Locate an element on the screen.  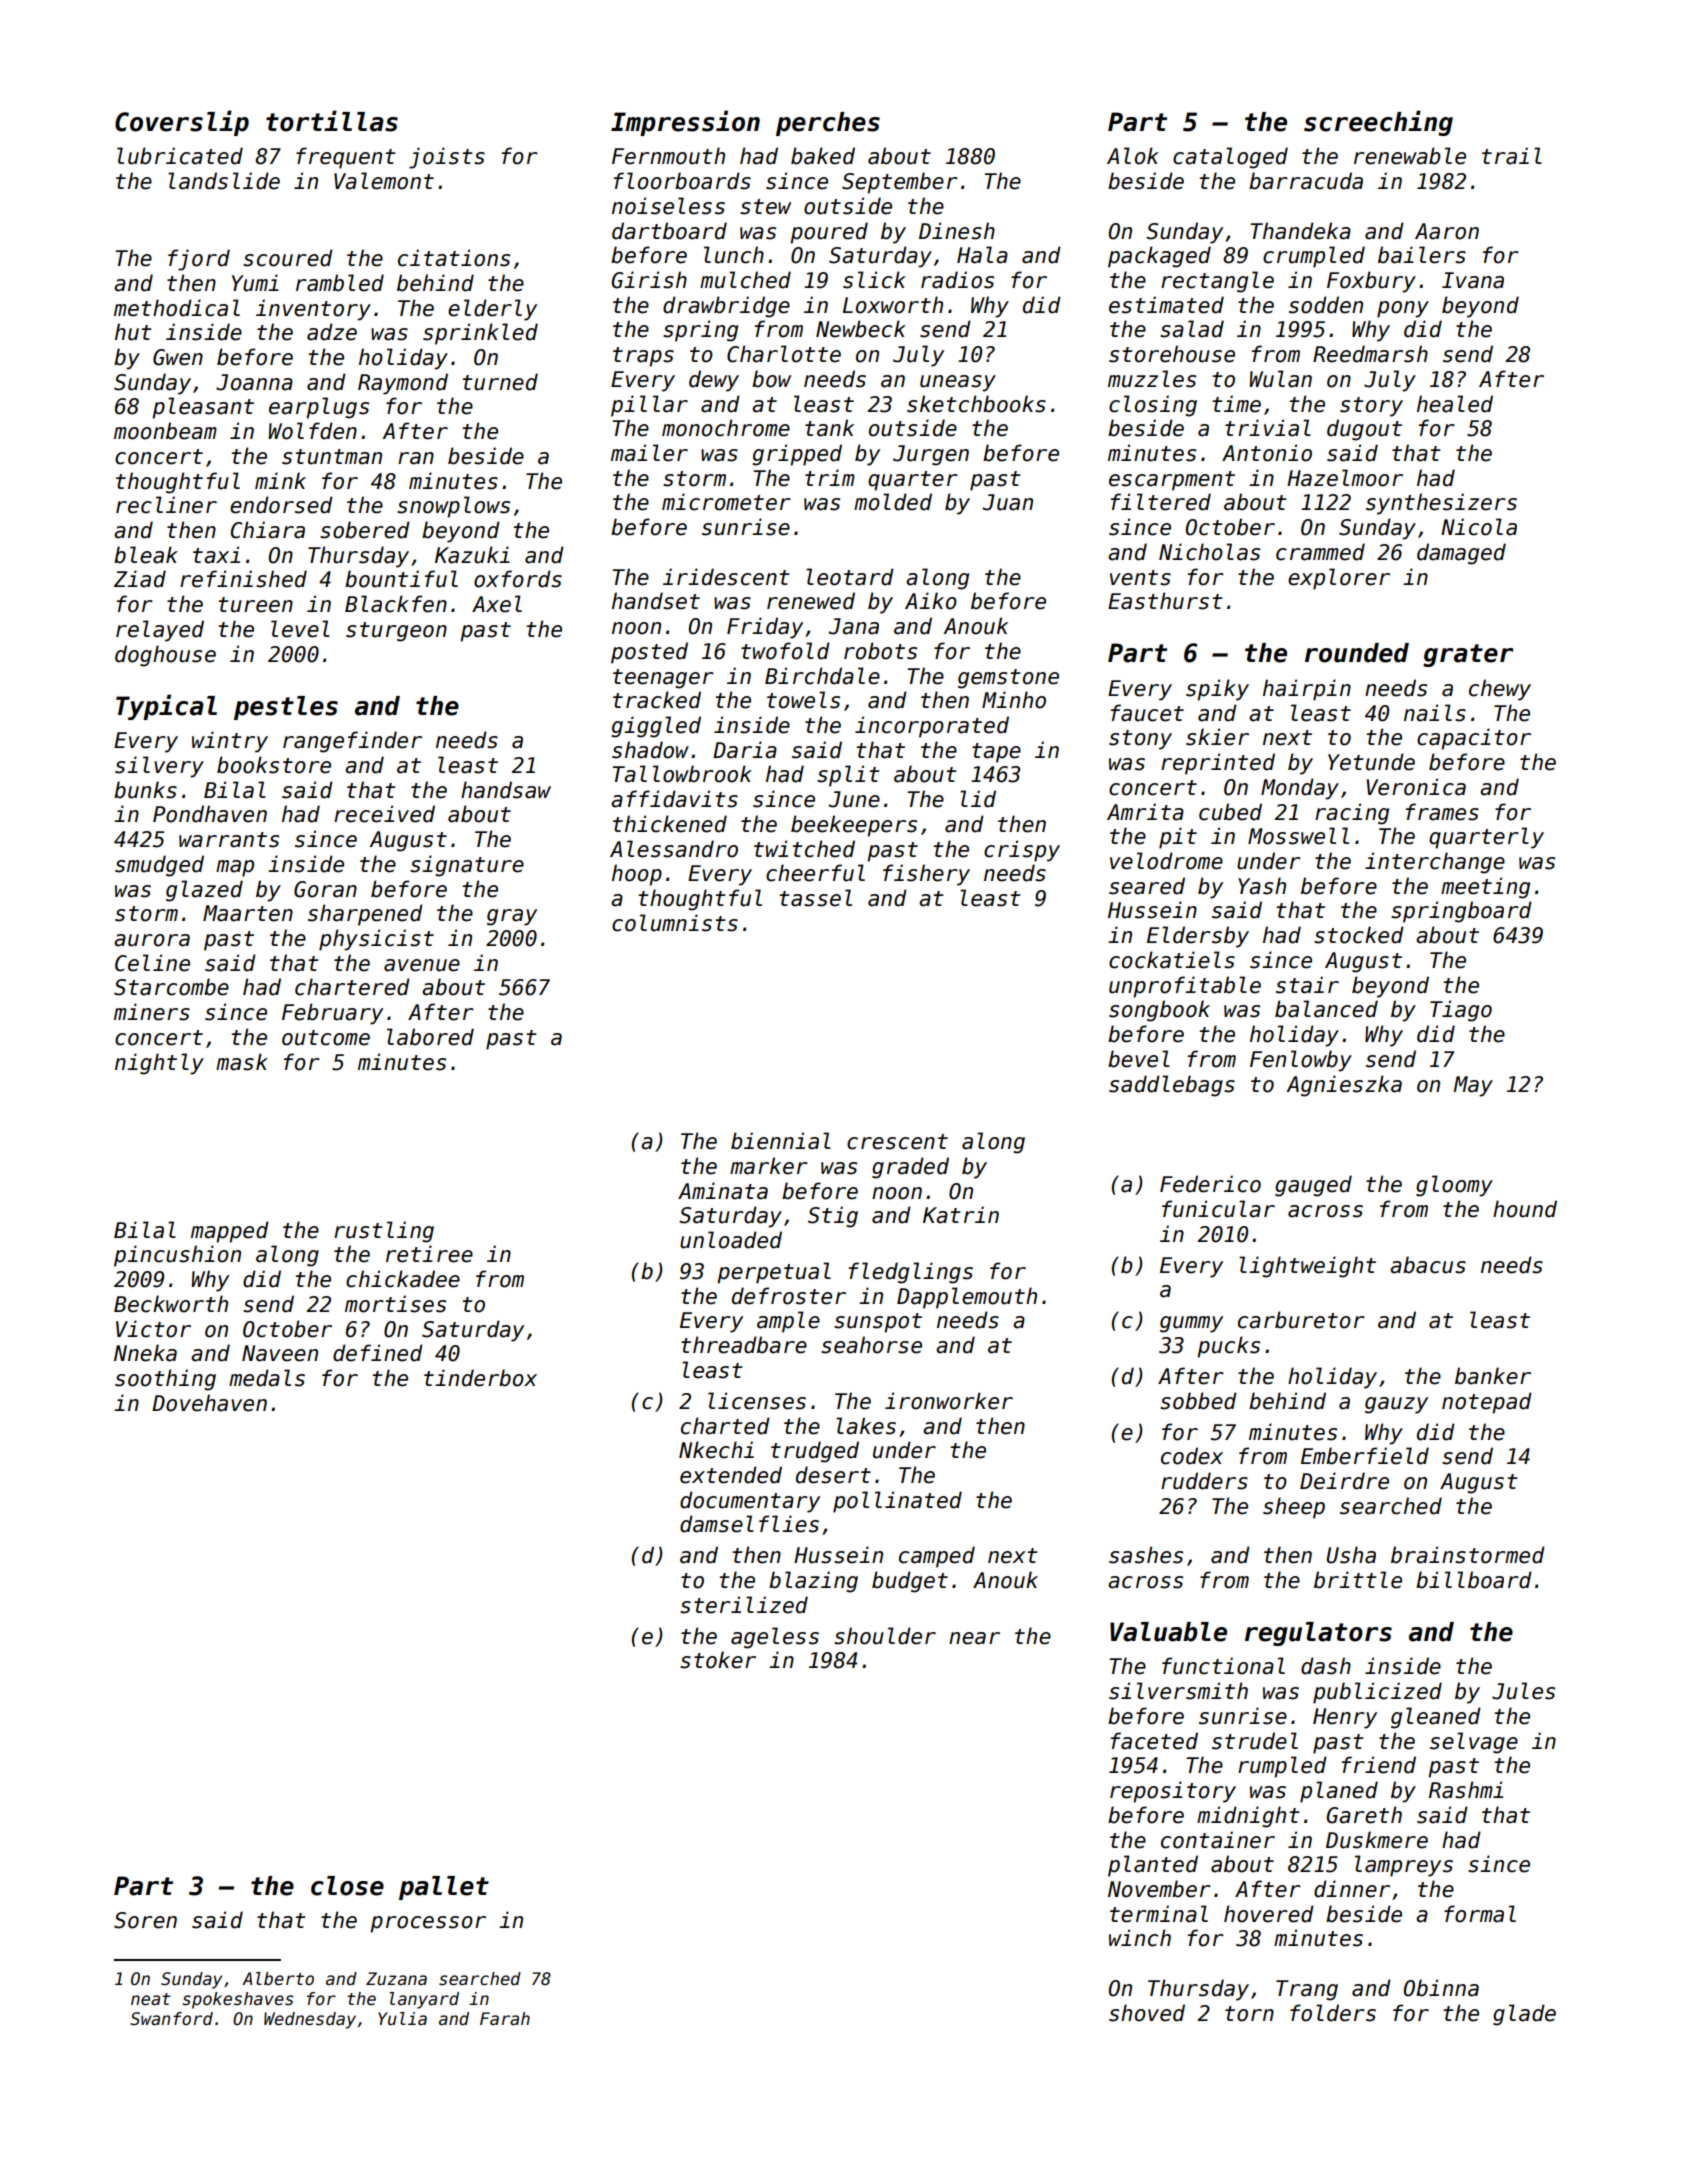
Katrin is located at coordinates (961, 1215).
